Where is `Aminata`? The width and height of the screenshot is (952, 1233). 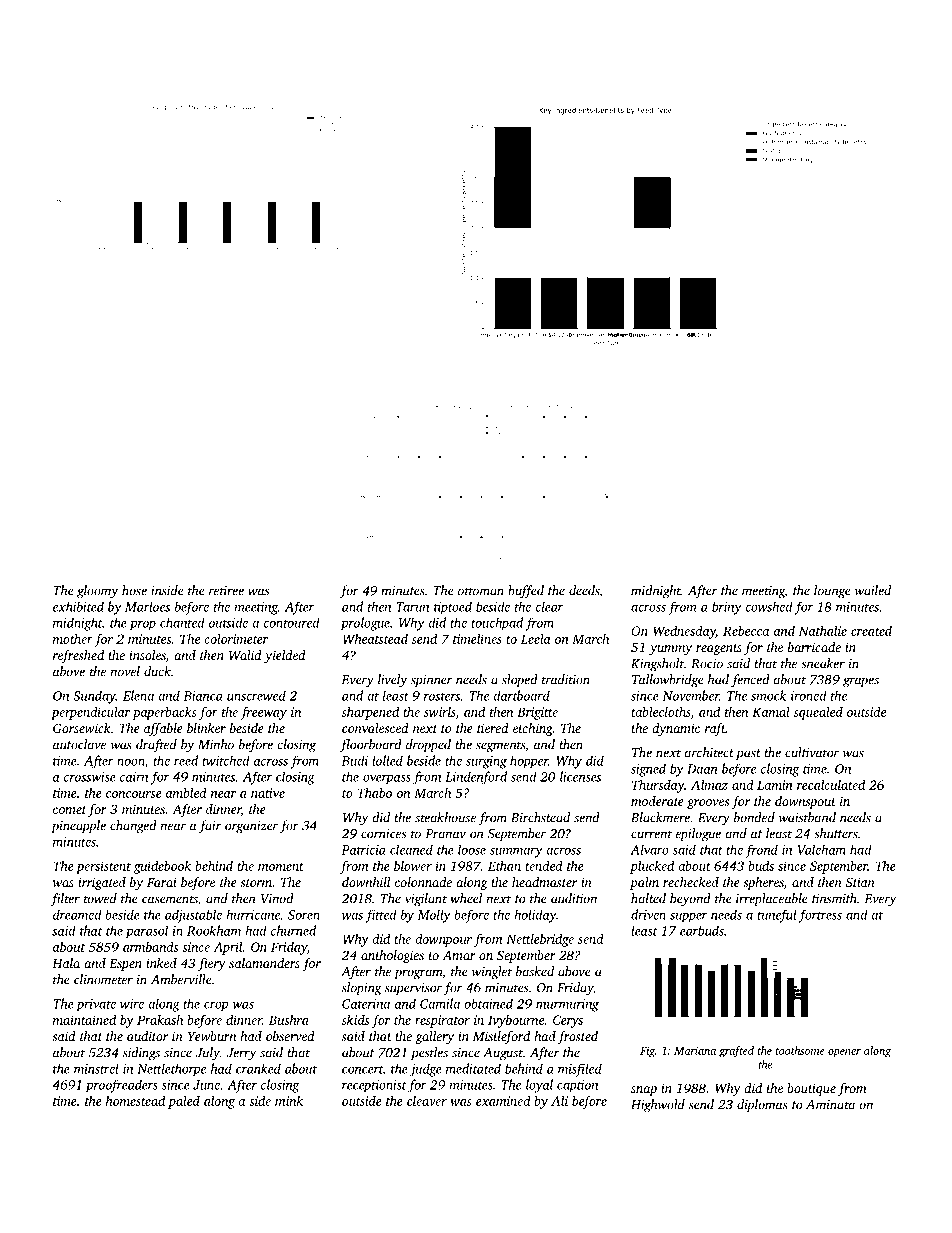
Aminata is located at coordinates (830, 1105).
